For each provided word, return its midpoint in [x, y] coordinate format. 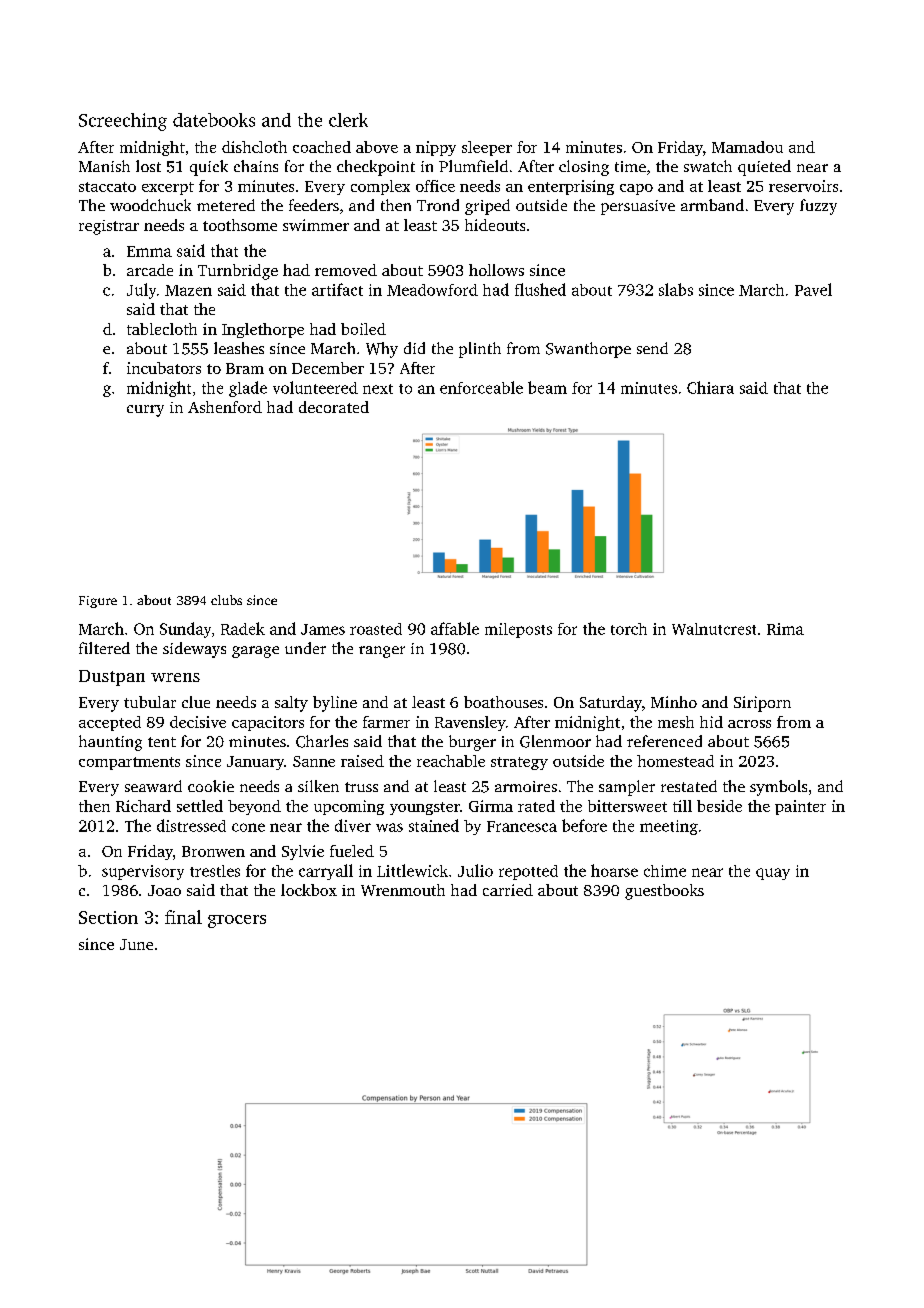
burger [472, 743]
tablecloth [162, 329]
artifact [337, 289]
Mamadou [747, 147]
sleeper [487, 148]
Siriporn [762, 704]
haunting [110, 743]
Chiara [710, 387]
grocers [237, 921]
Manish [104, 166]
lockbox [309, 890]
